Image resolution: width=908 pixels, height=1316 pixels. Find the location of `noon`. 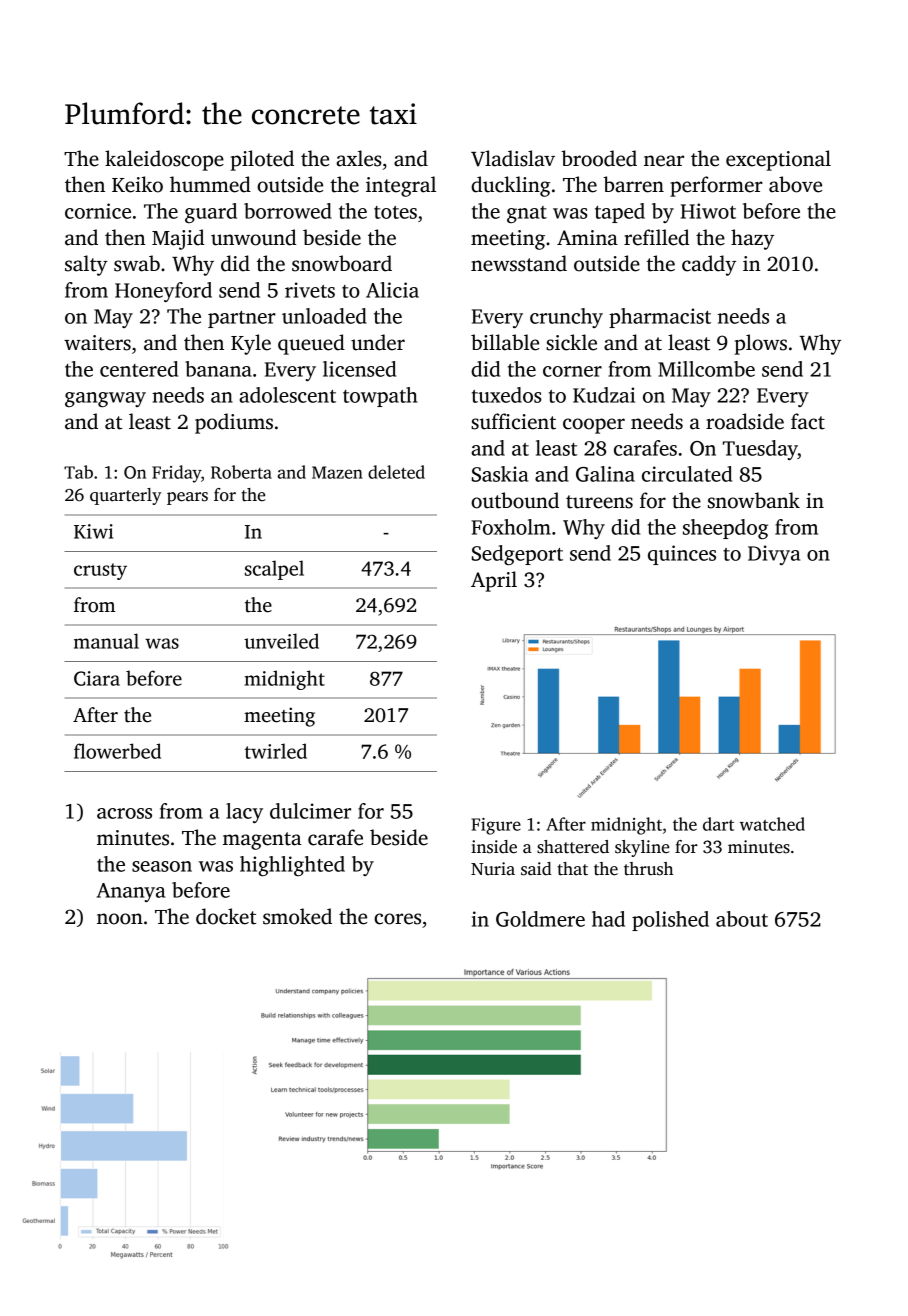

noon is located at coordinates (120, 919).
